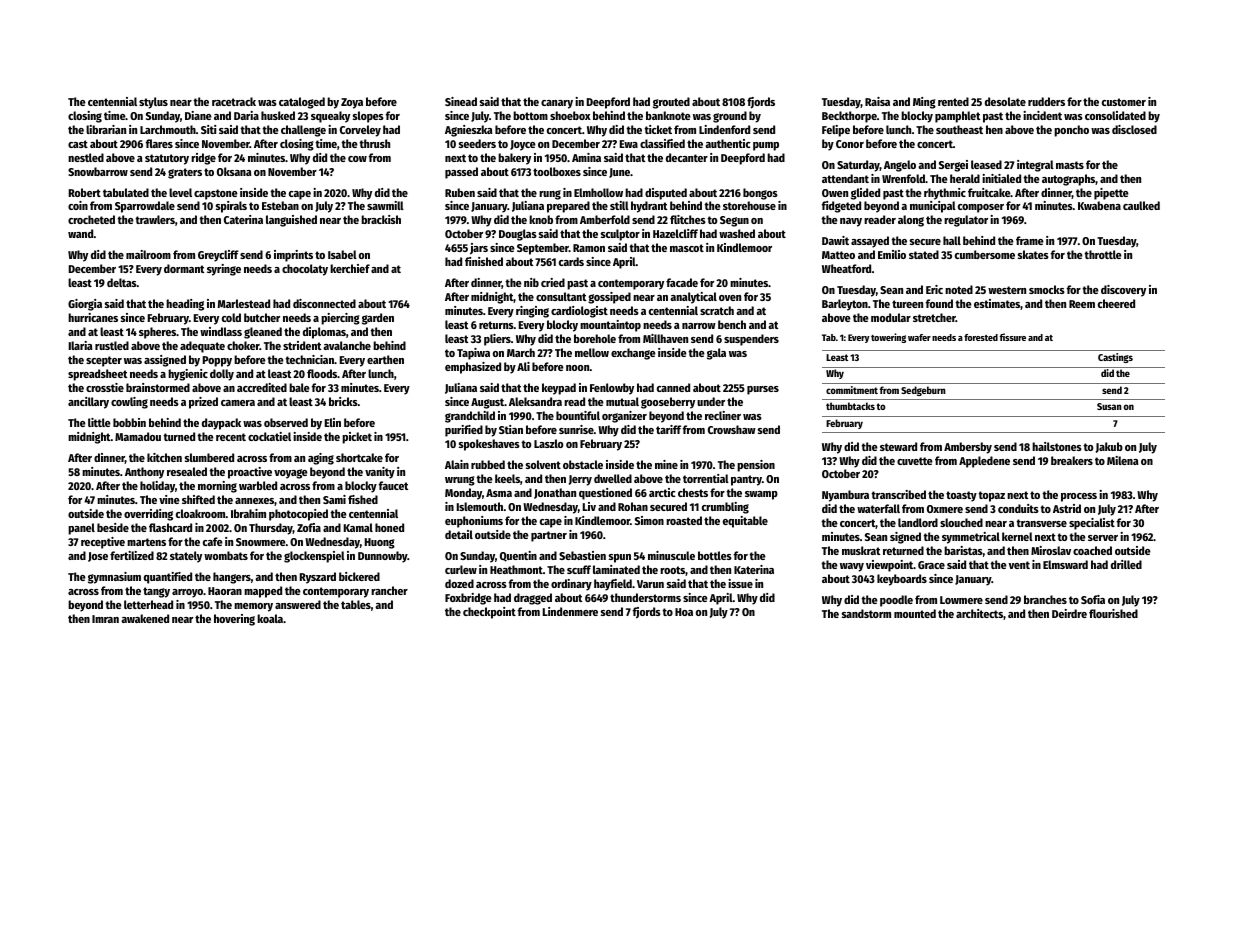 The width and height of the screenshot is (1233, 952). I want to click on Sinead, so click(461, 101).
